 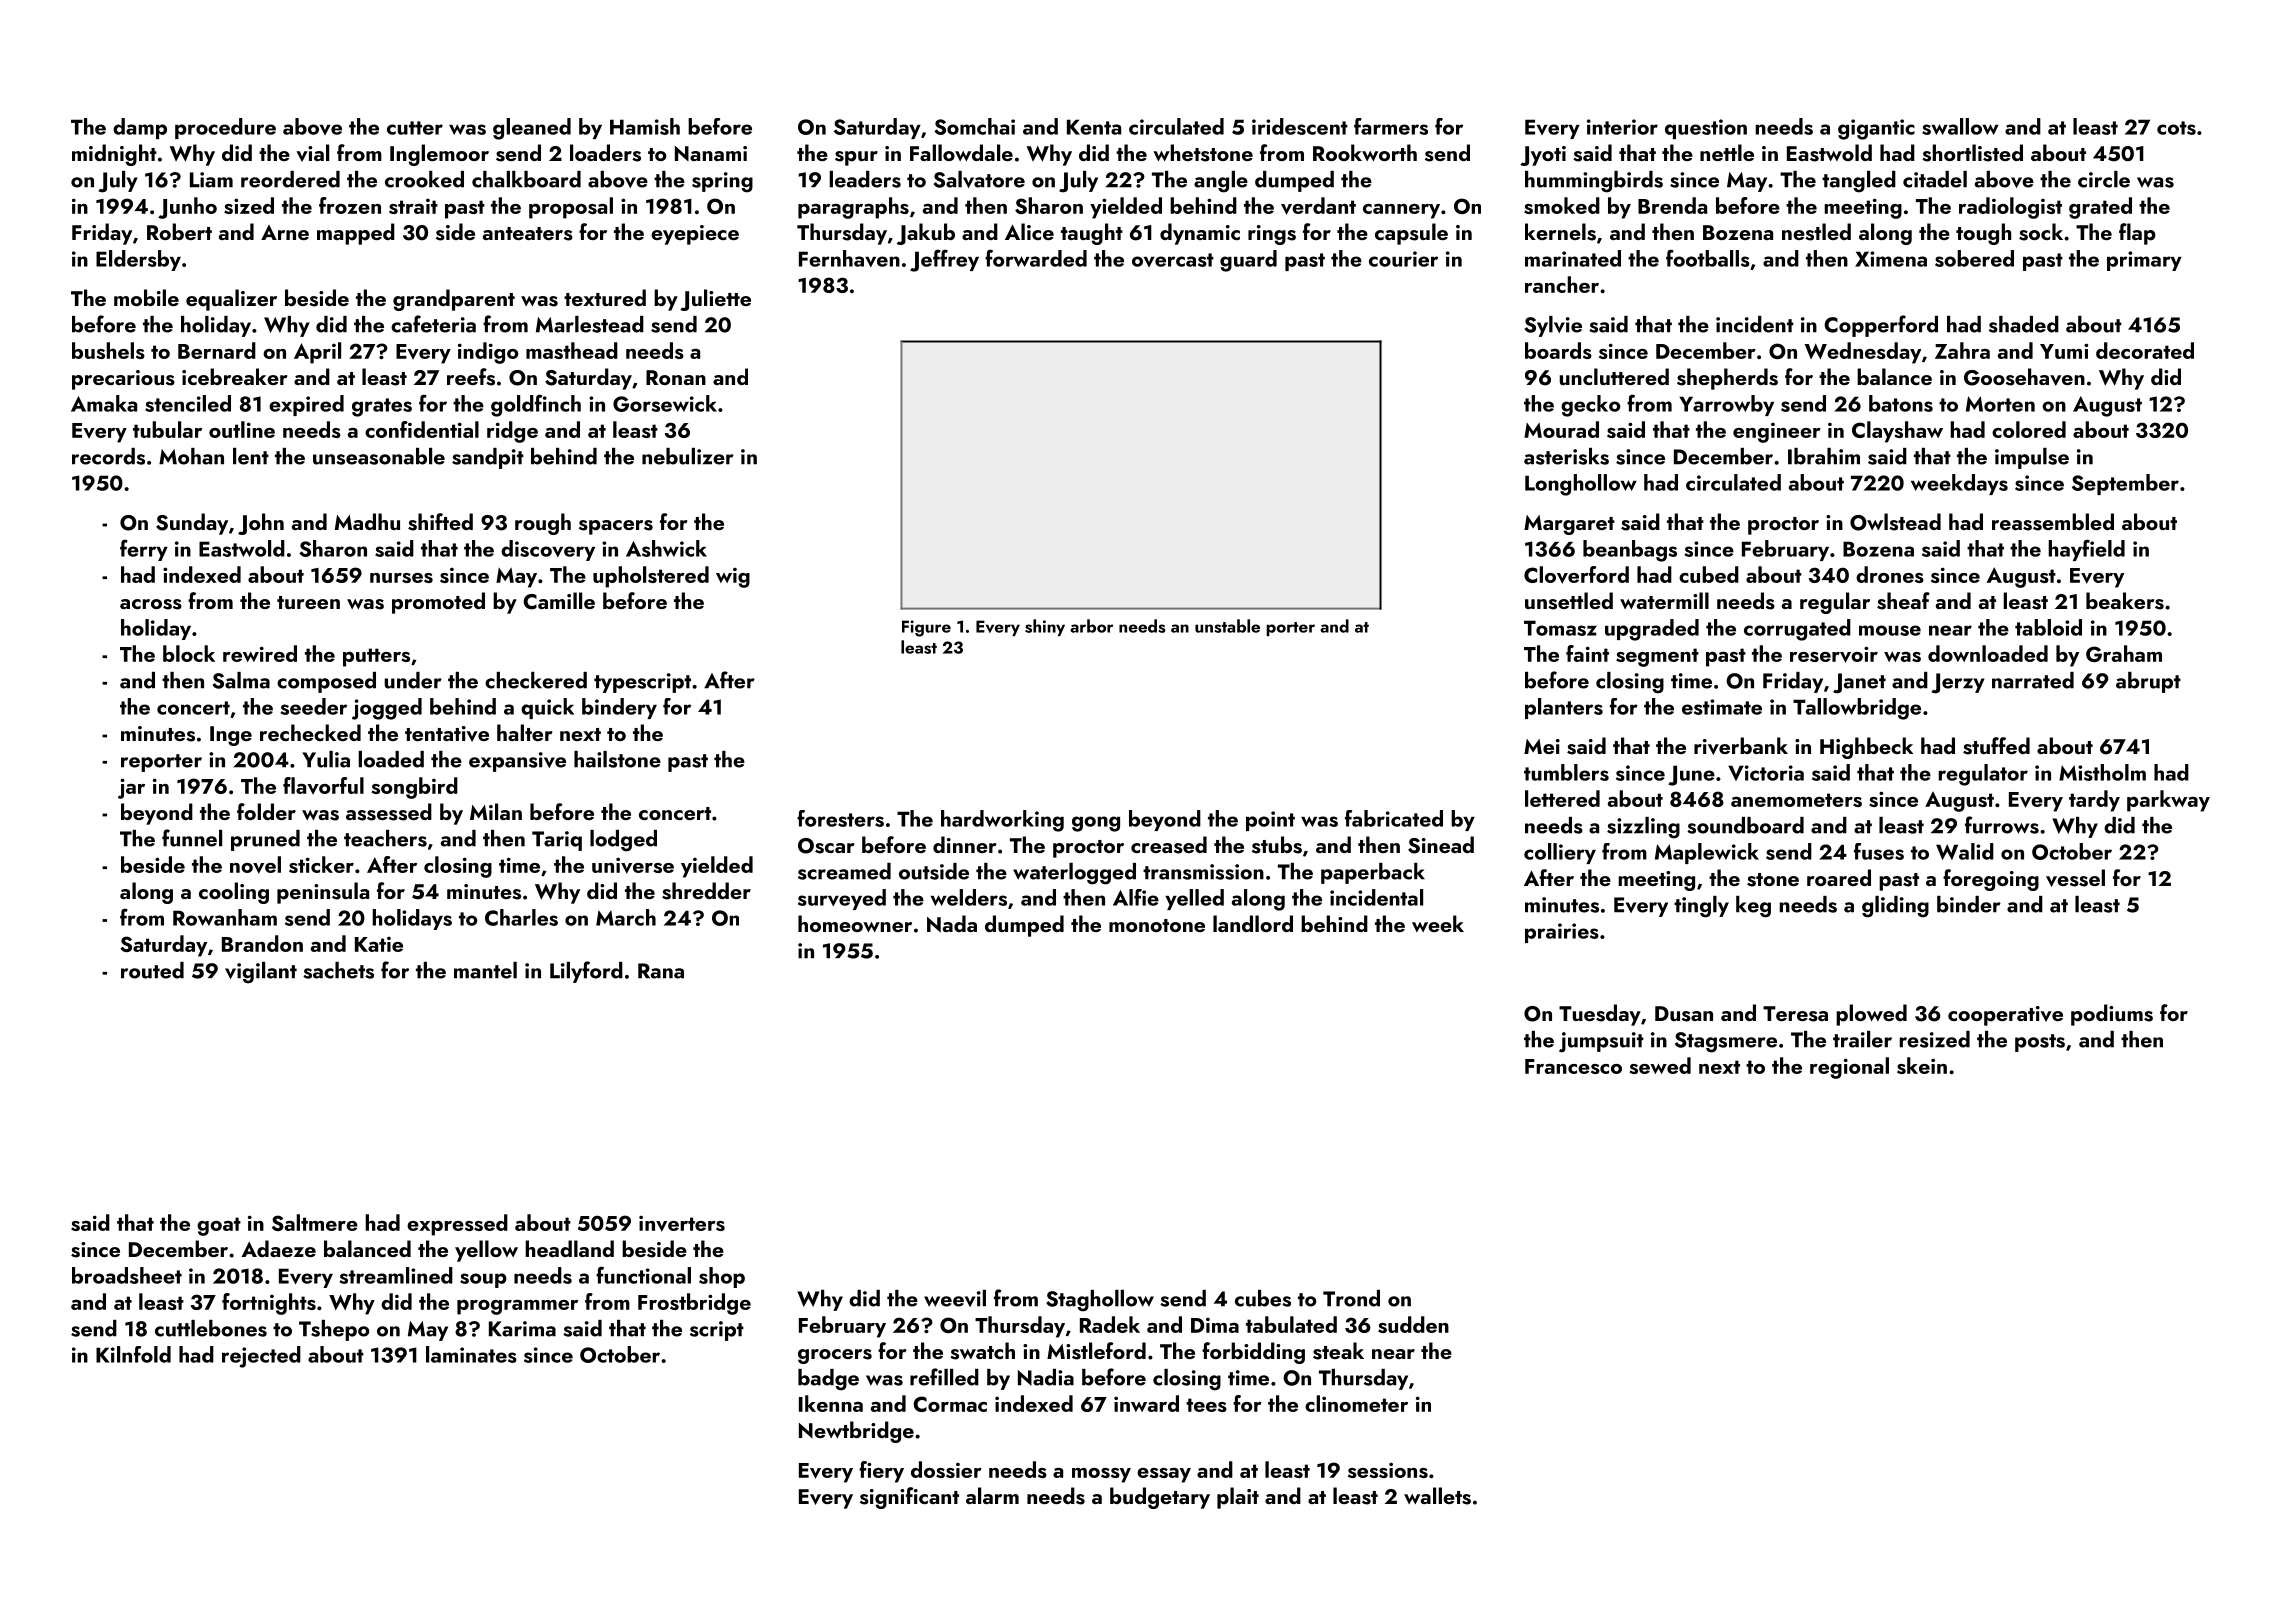 I want to click on Inge, so click(x=231, y=736).
